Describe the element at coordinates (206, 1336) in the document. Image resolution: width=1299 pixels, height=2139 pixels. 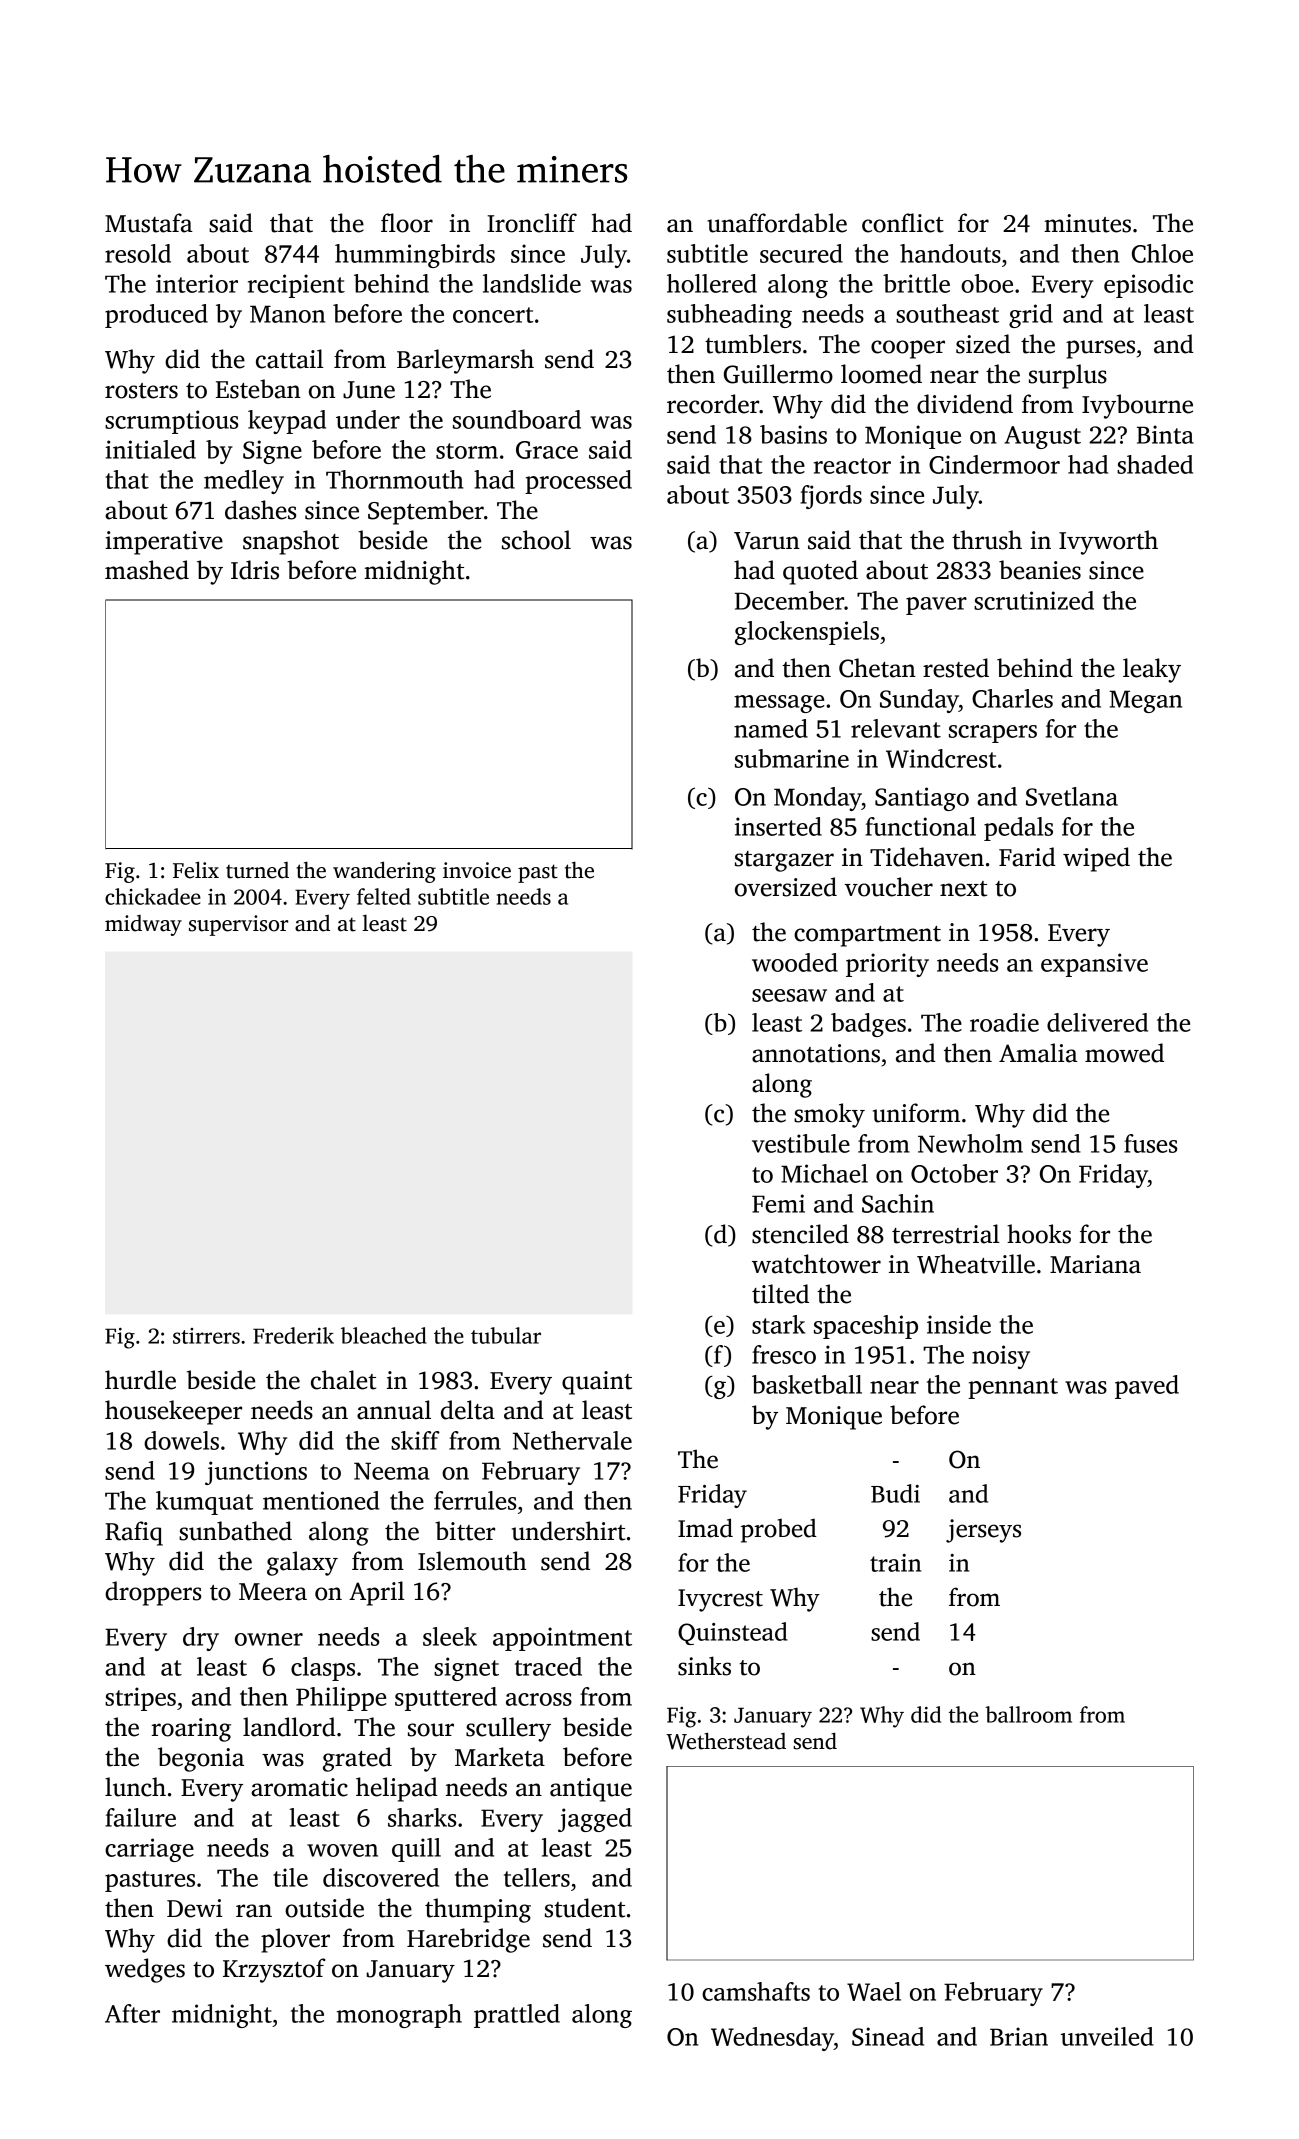
I see `stirrers` at that location.
